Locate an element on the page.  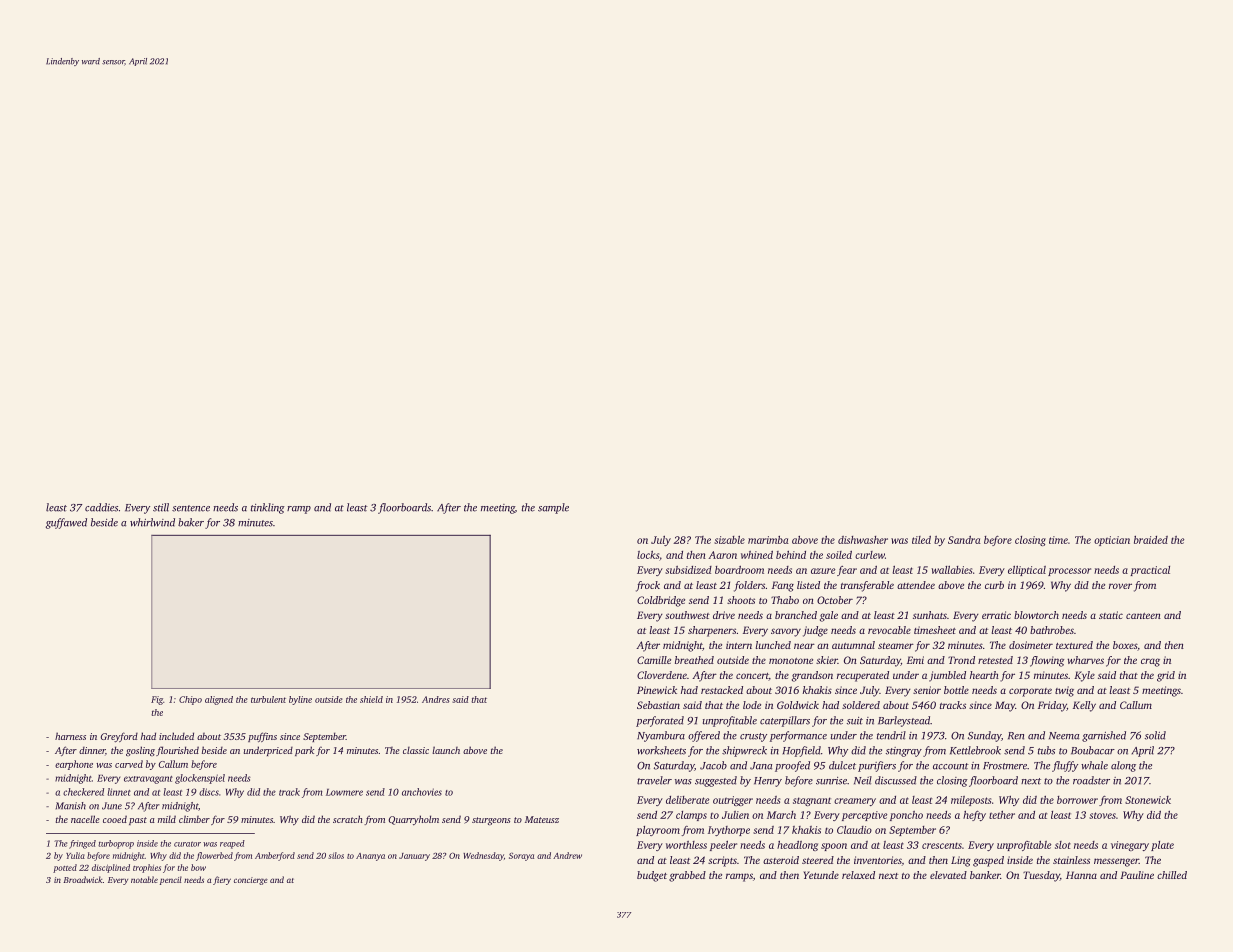
Tuesday is located at coordinates (1041, 876).
